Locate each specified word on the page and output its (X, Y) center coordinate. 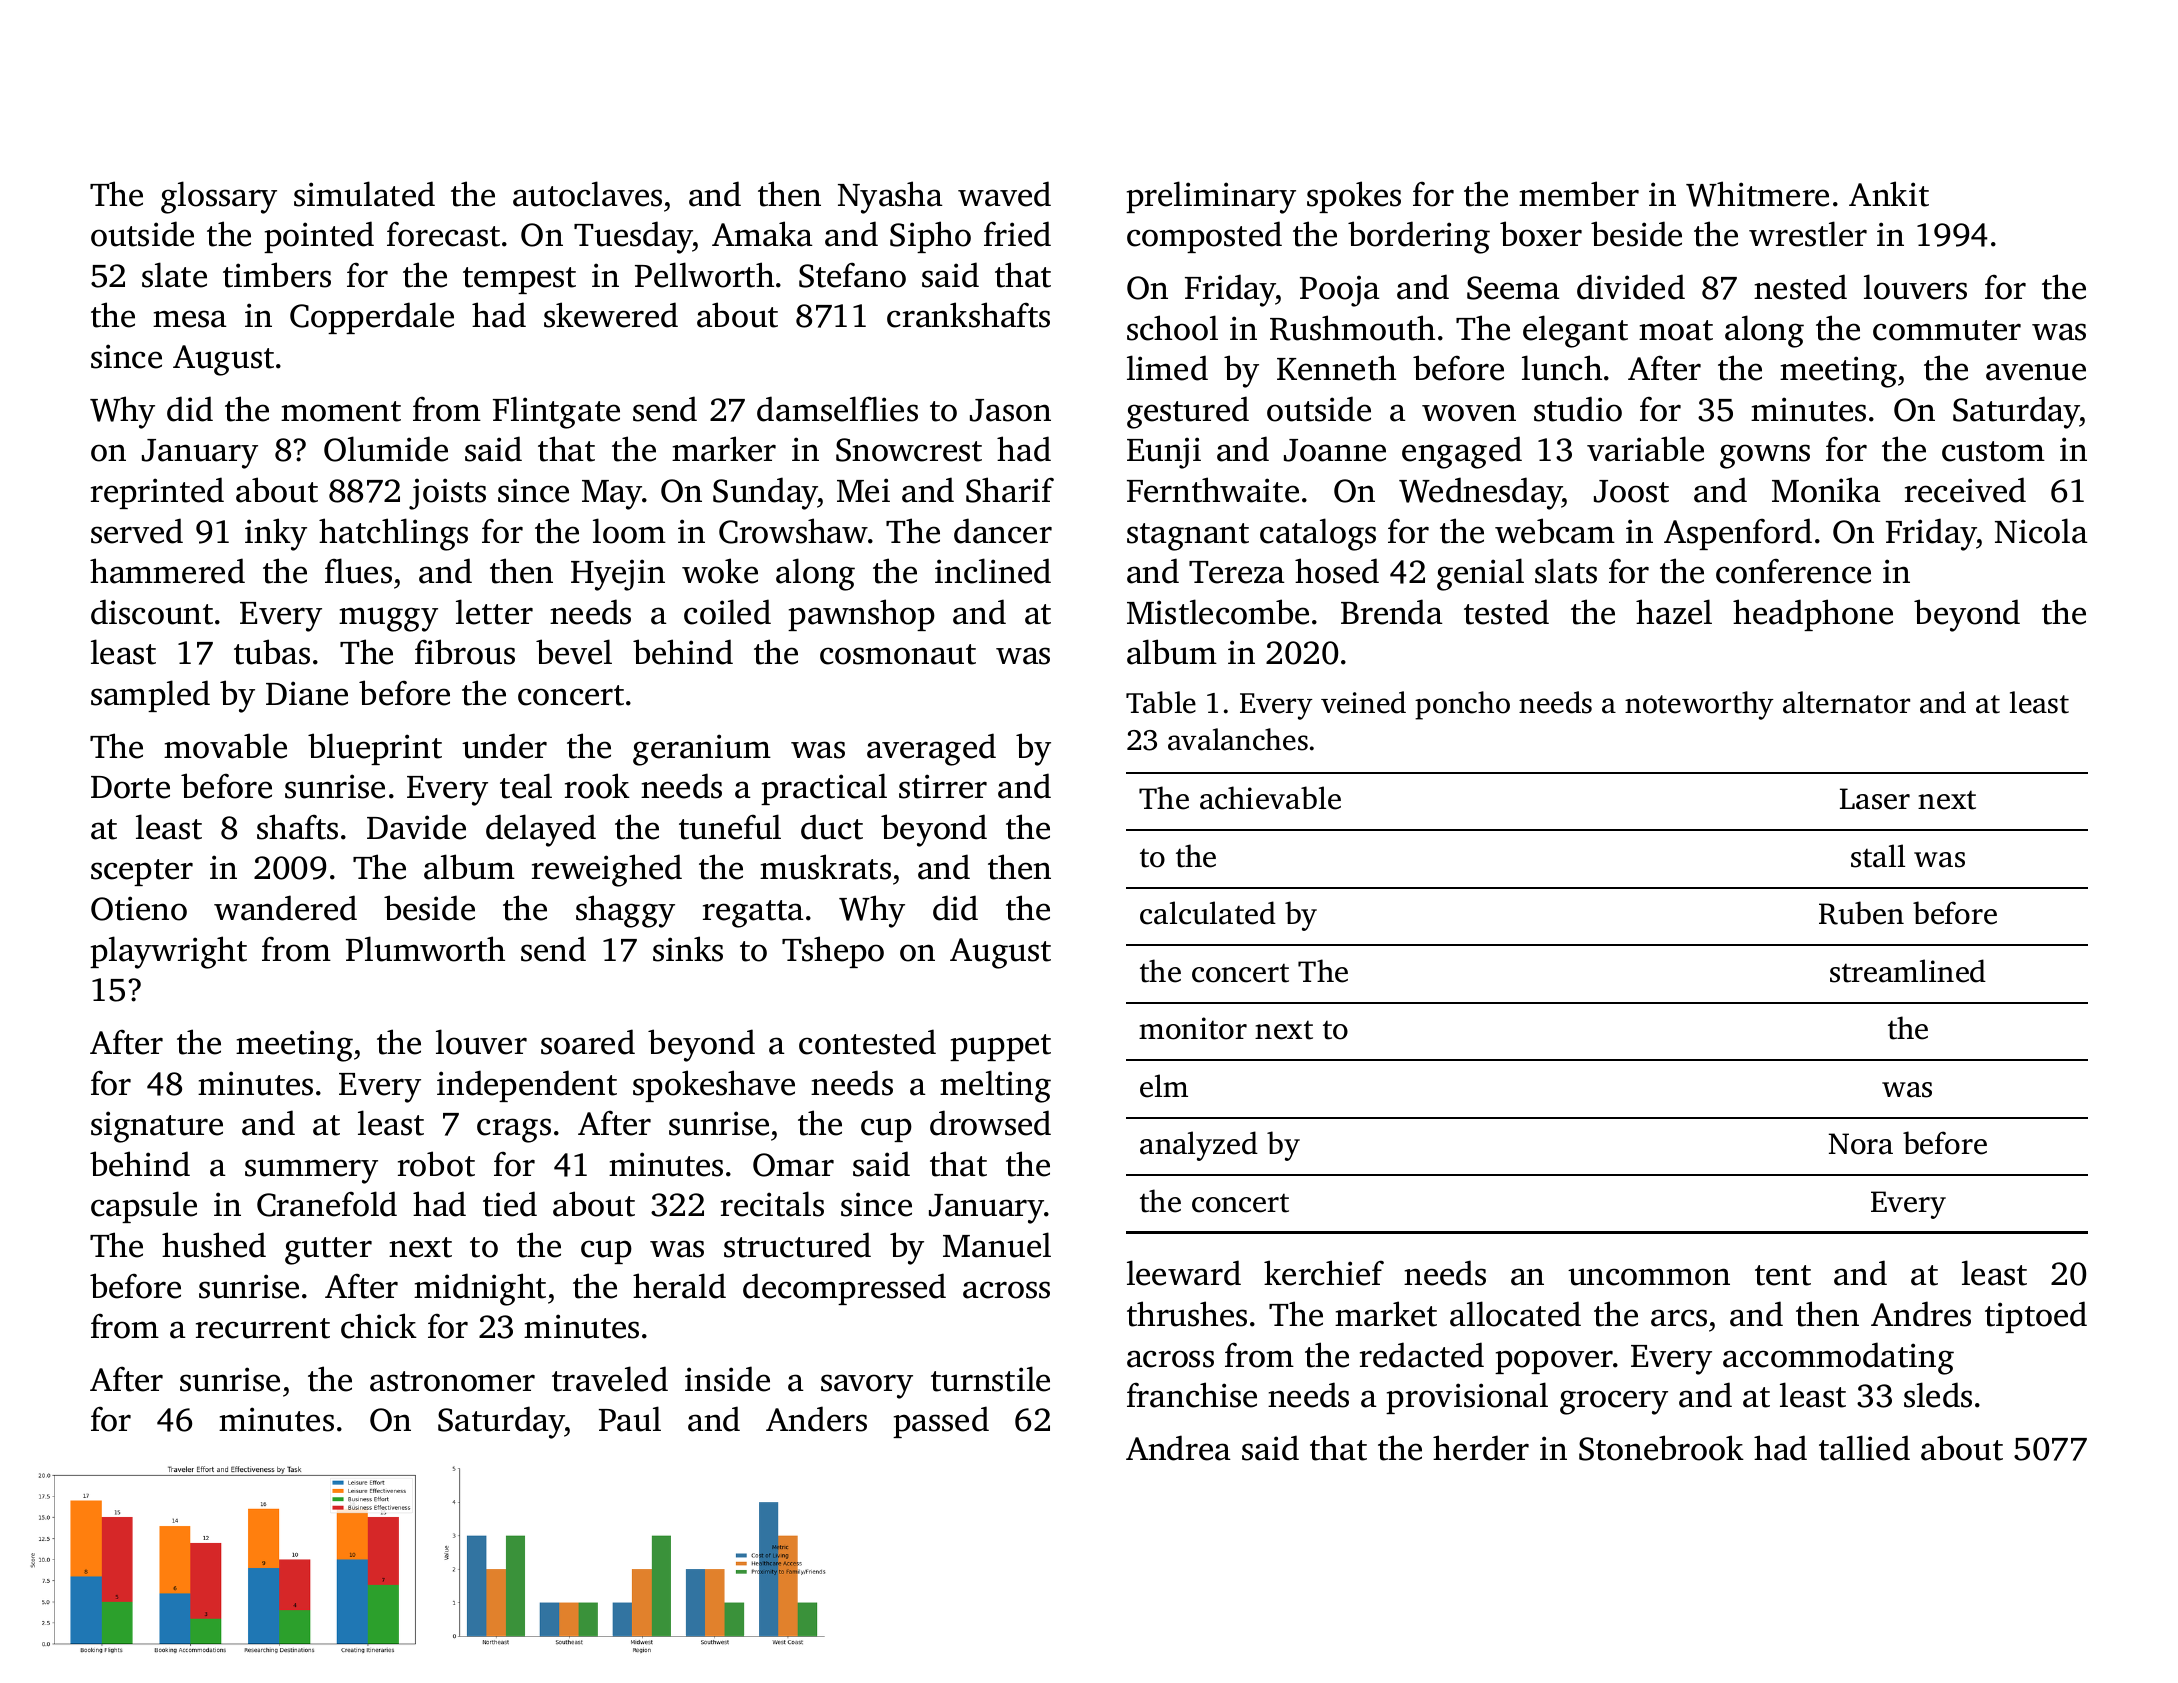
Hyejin (618, 575)
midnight (480, 1289)
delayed (541, 830)
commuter (1947, 330)
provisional (1467, 1398)
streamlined (1908, 971)
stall (1878, 856)
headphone (1813, 615)
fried (1017, 234)
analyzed (1199, 1146)
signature (157, 1127)
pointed (319, 237)
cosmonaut (898, 654)
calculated (1208, 913)
